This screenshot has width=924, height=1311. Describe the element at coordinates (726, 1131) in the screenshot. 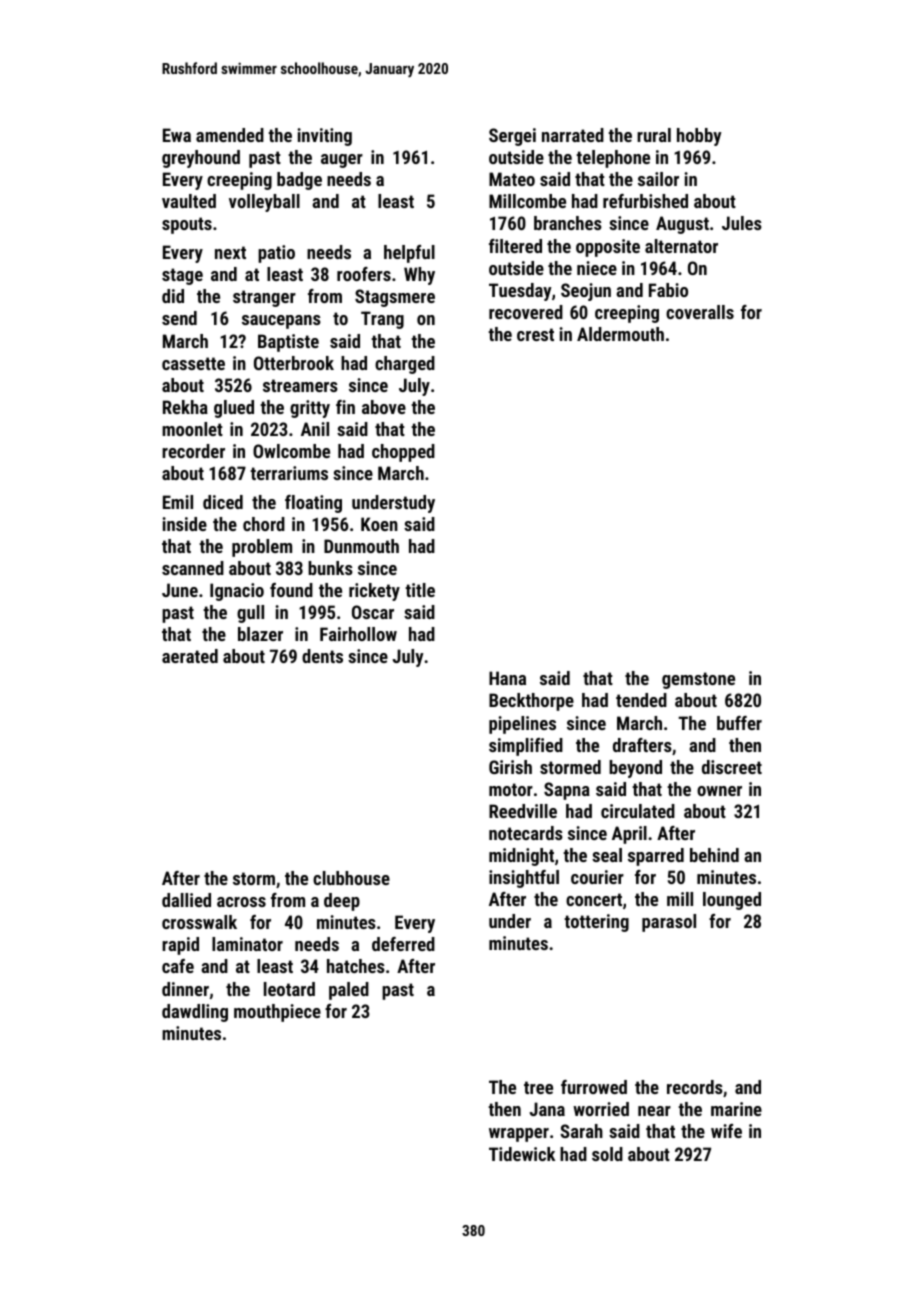

I see `wife` at that location.
